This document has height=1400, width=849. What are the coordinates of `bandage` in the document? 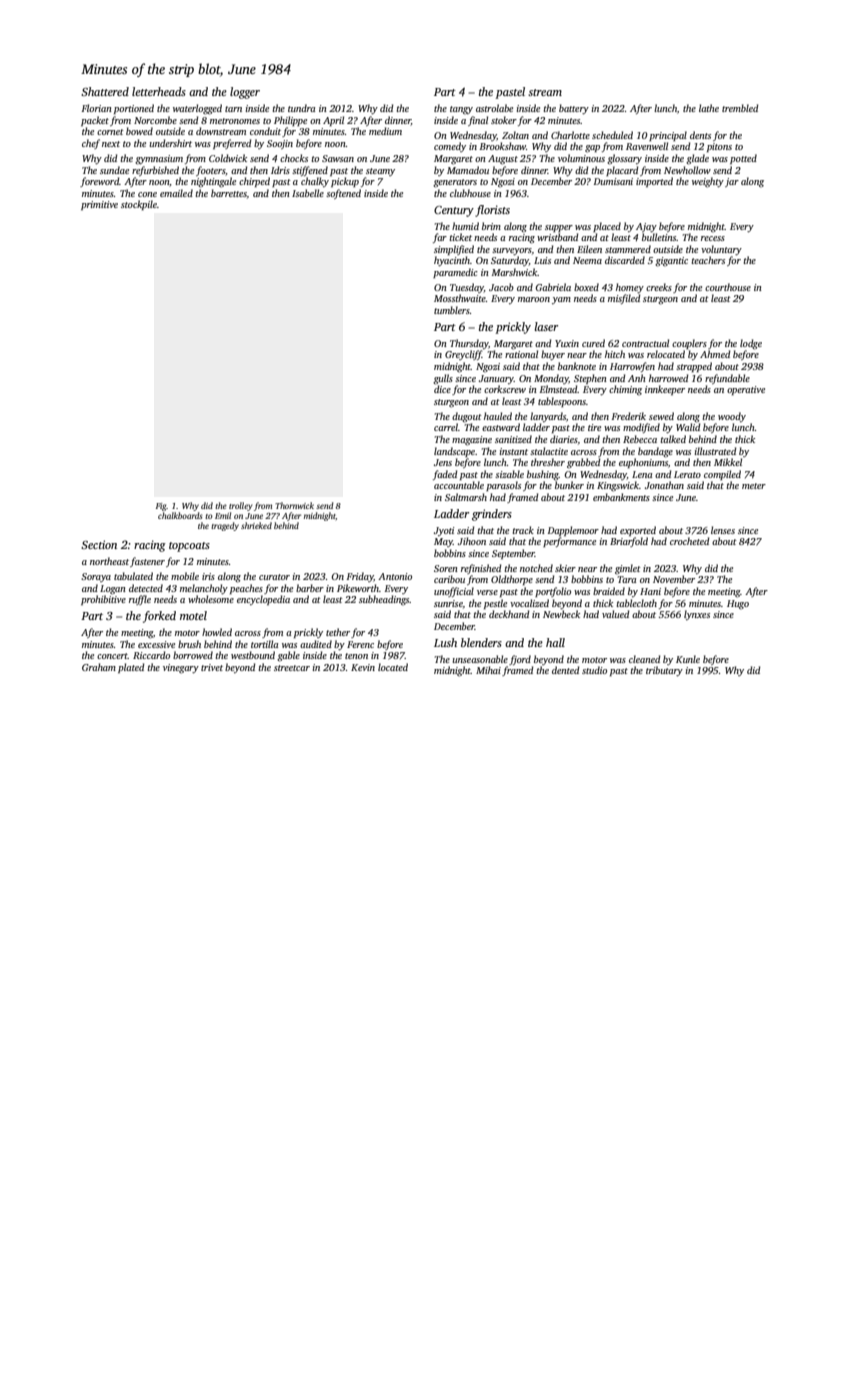 It's located at (655, 452).
